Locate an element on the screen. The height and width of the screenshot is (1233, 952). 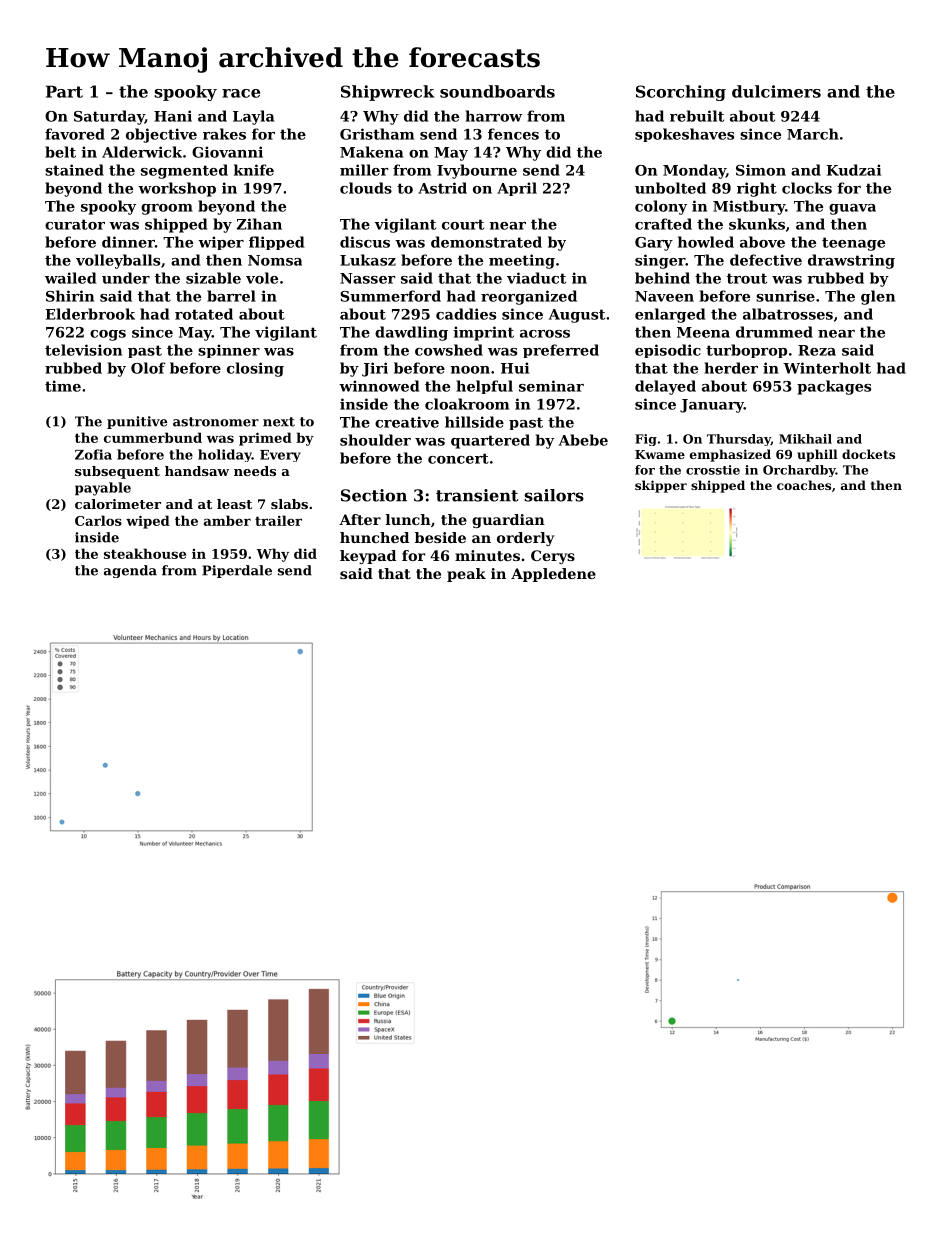
drummed is located at coordinates (774, 332).
